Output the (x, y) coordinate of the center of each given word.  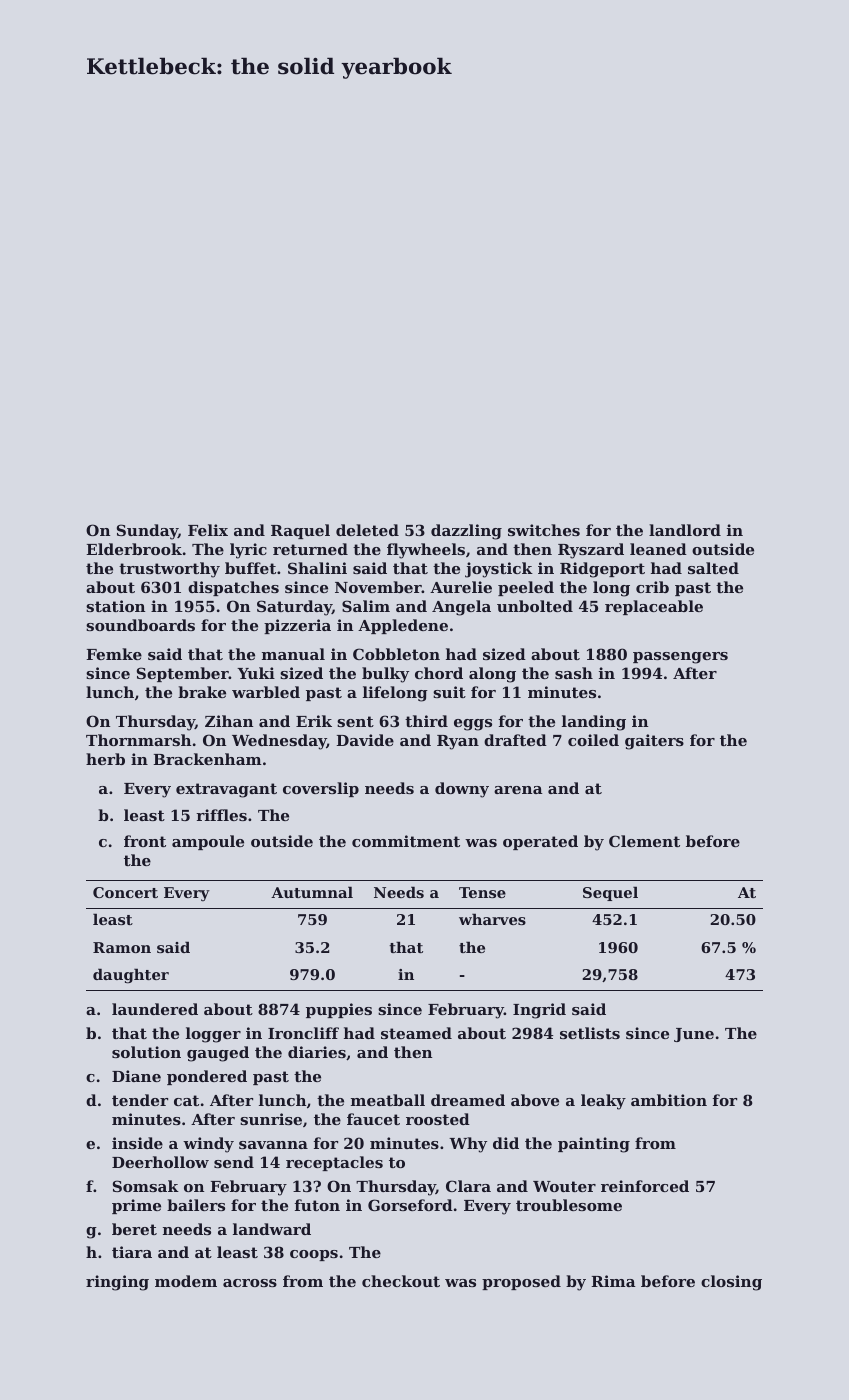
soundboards (140, 625)
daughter (131, 976)
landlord (685, 530)
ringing (117, 1283)
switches (544, 530)
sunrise (271, 1119)
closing (731, 1283)
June (694, 1035)
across (250, 1283)
